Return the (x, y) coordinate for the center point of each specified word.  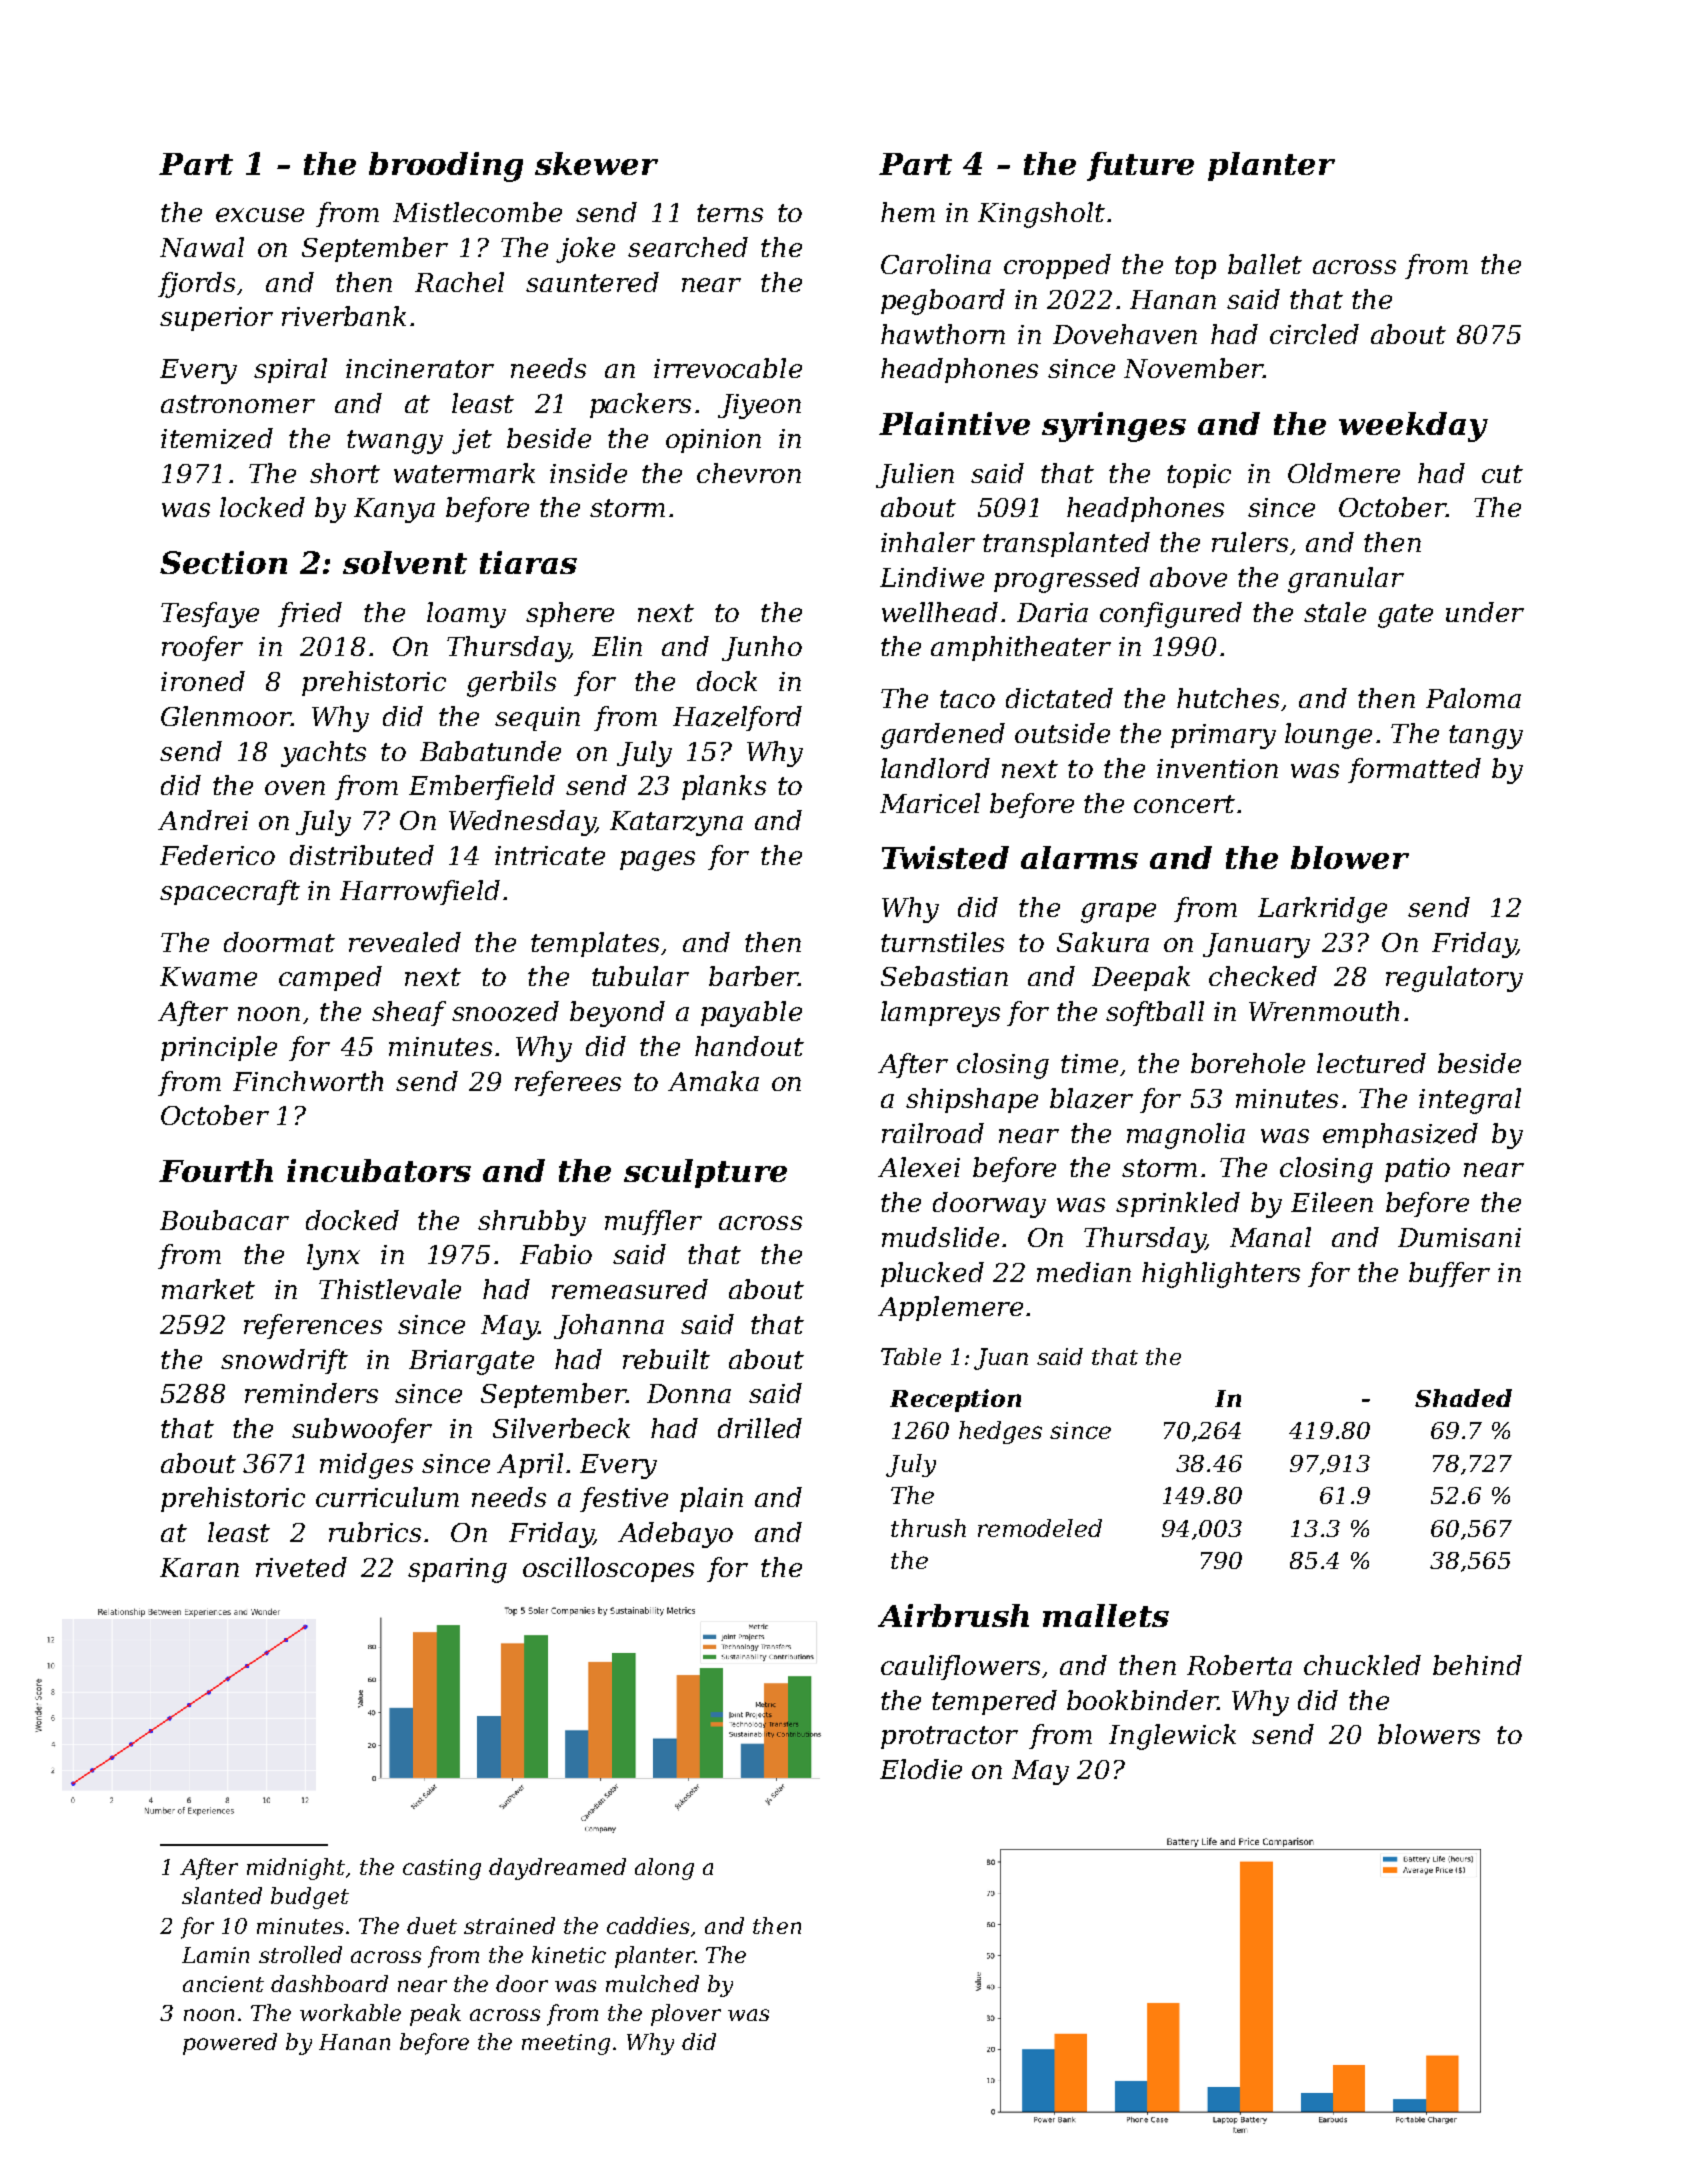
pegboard (943, 302)
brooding (446, 167)
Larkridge (1322, 910)
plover (686, 2015)
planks (724, 787)
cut (1502, 474)
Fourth (216, 1170)
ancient (223, 1984)
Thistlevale (390, 1289)
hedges (1000, 1432)
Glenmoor (226, 716)
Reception (955, 1400)
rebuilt (666, 1359)
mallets (1106, 1615)
